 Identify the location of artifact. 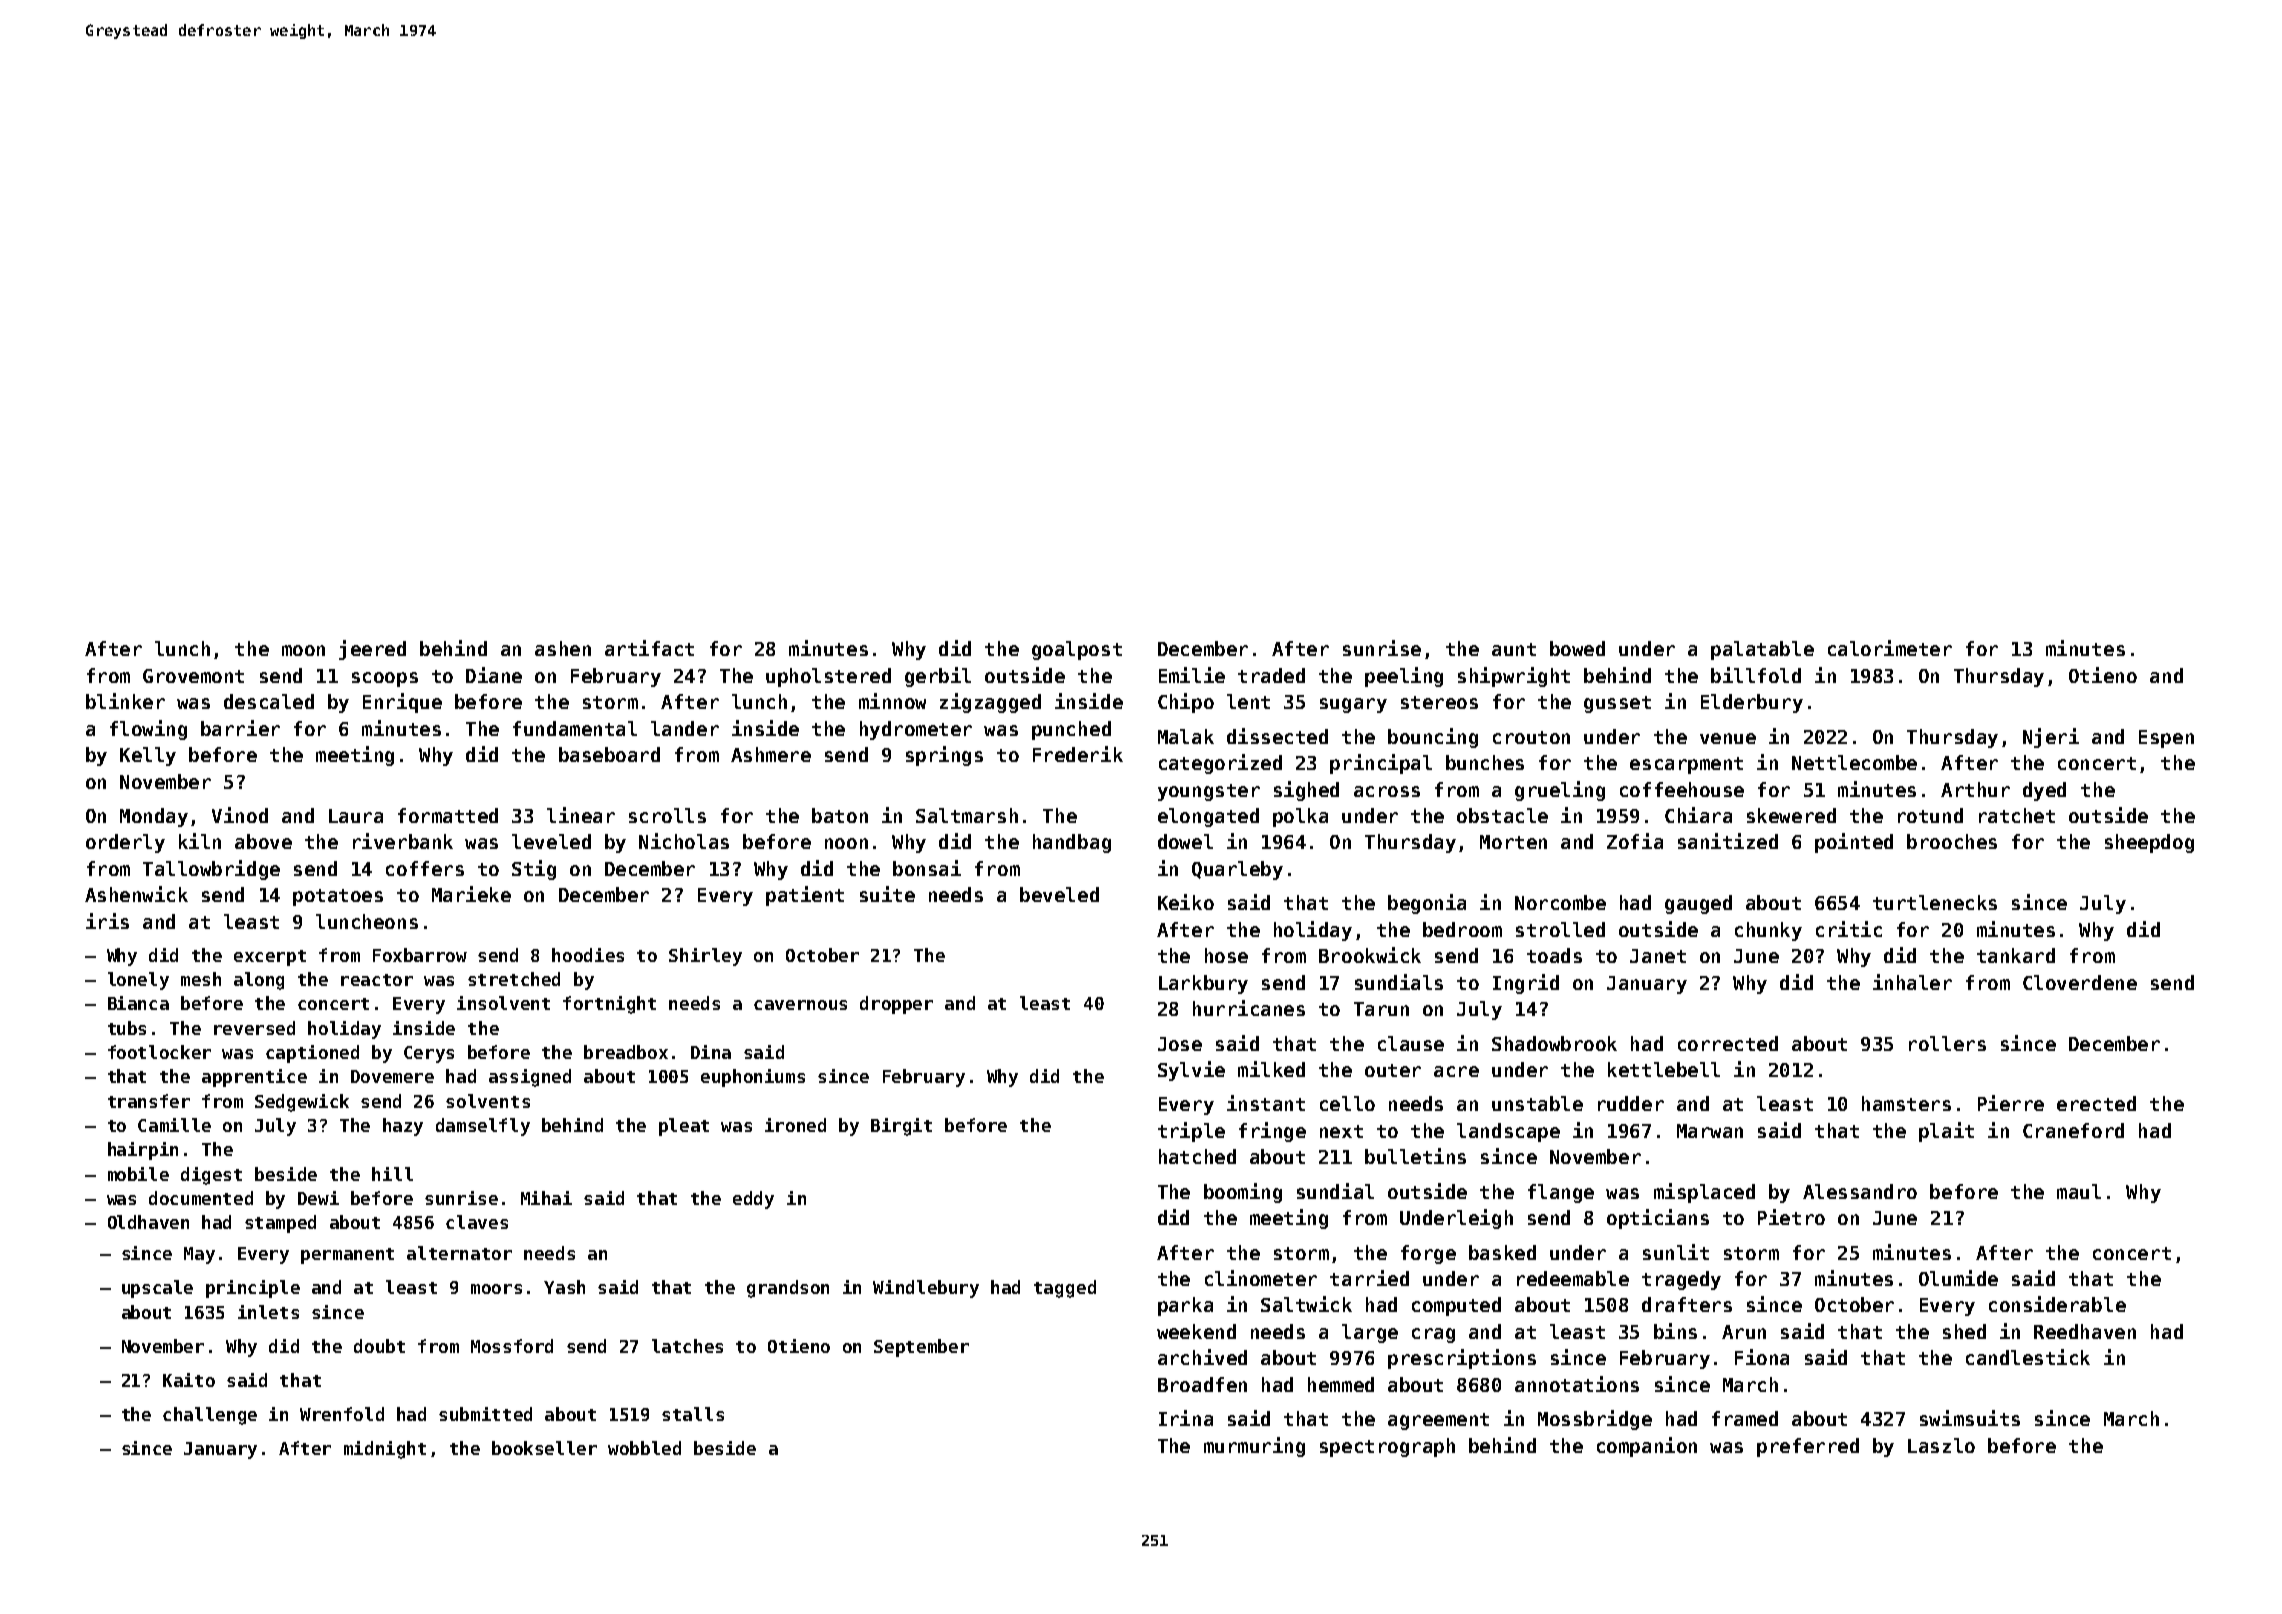
(649, 648).
